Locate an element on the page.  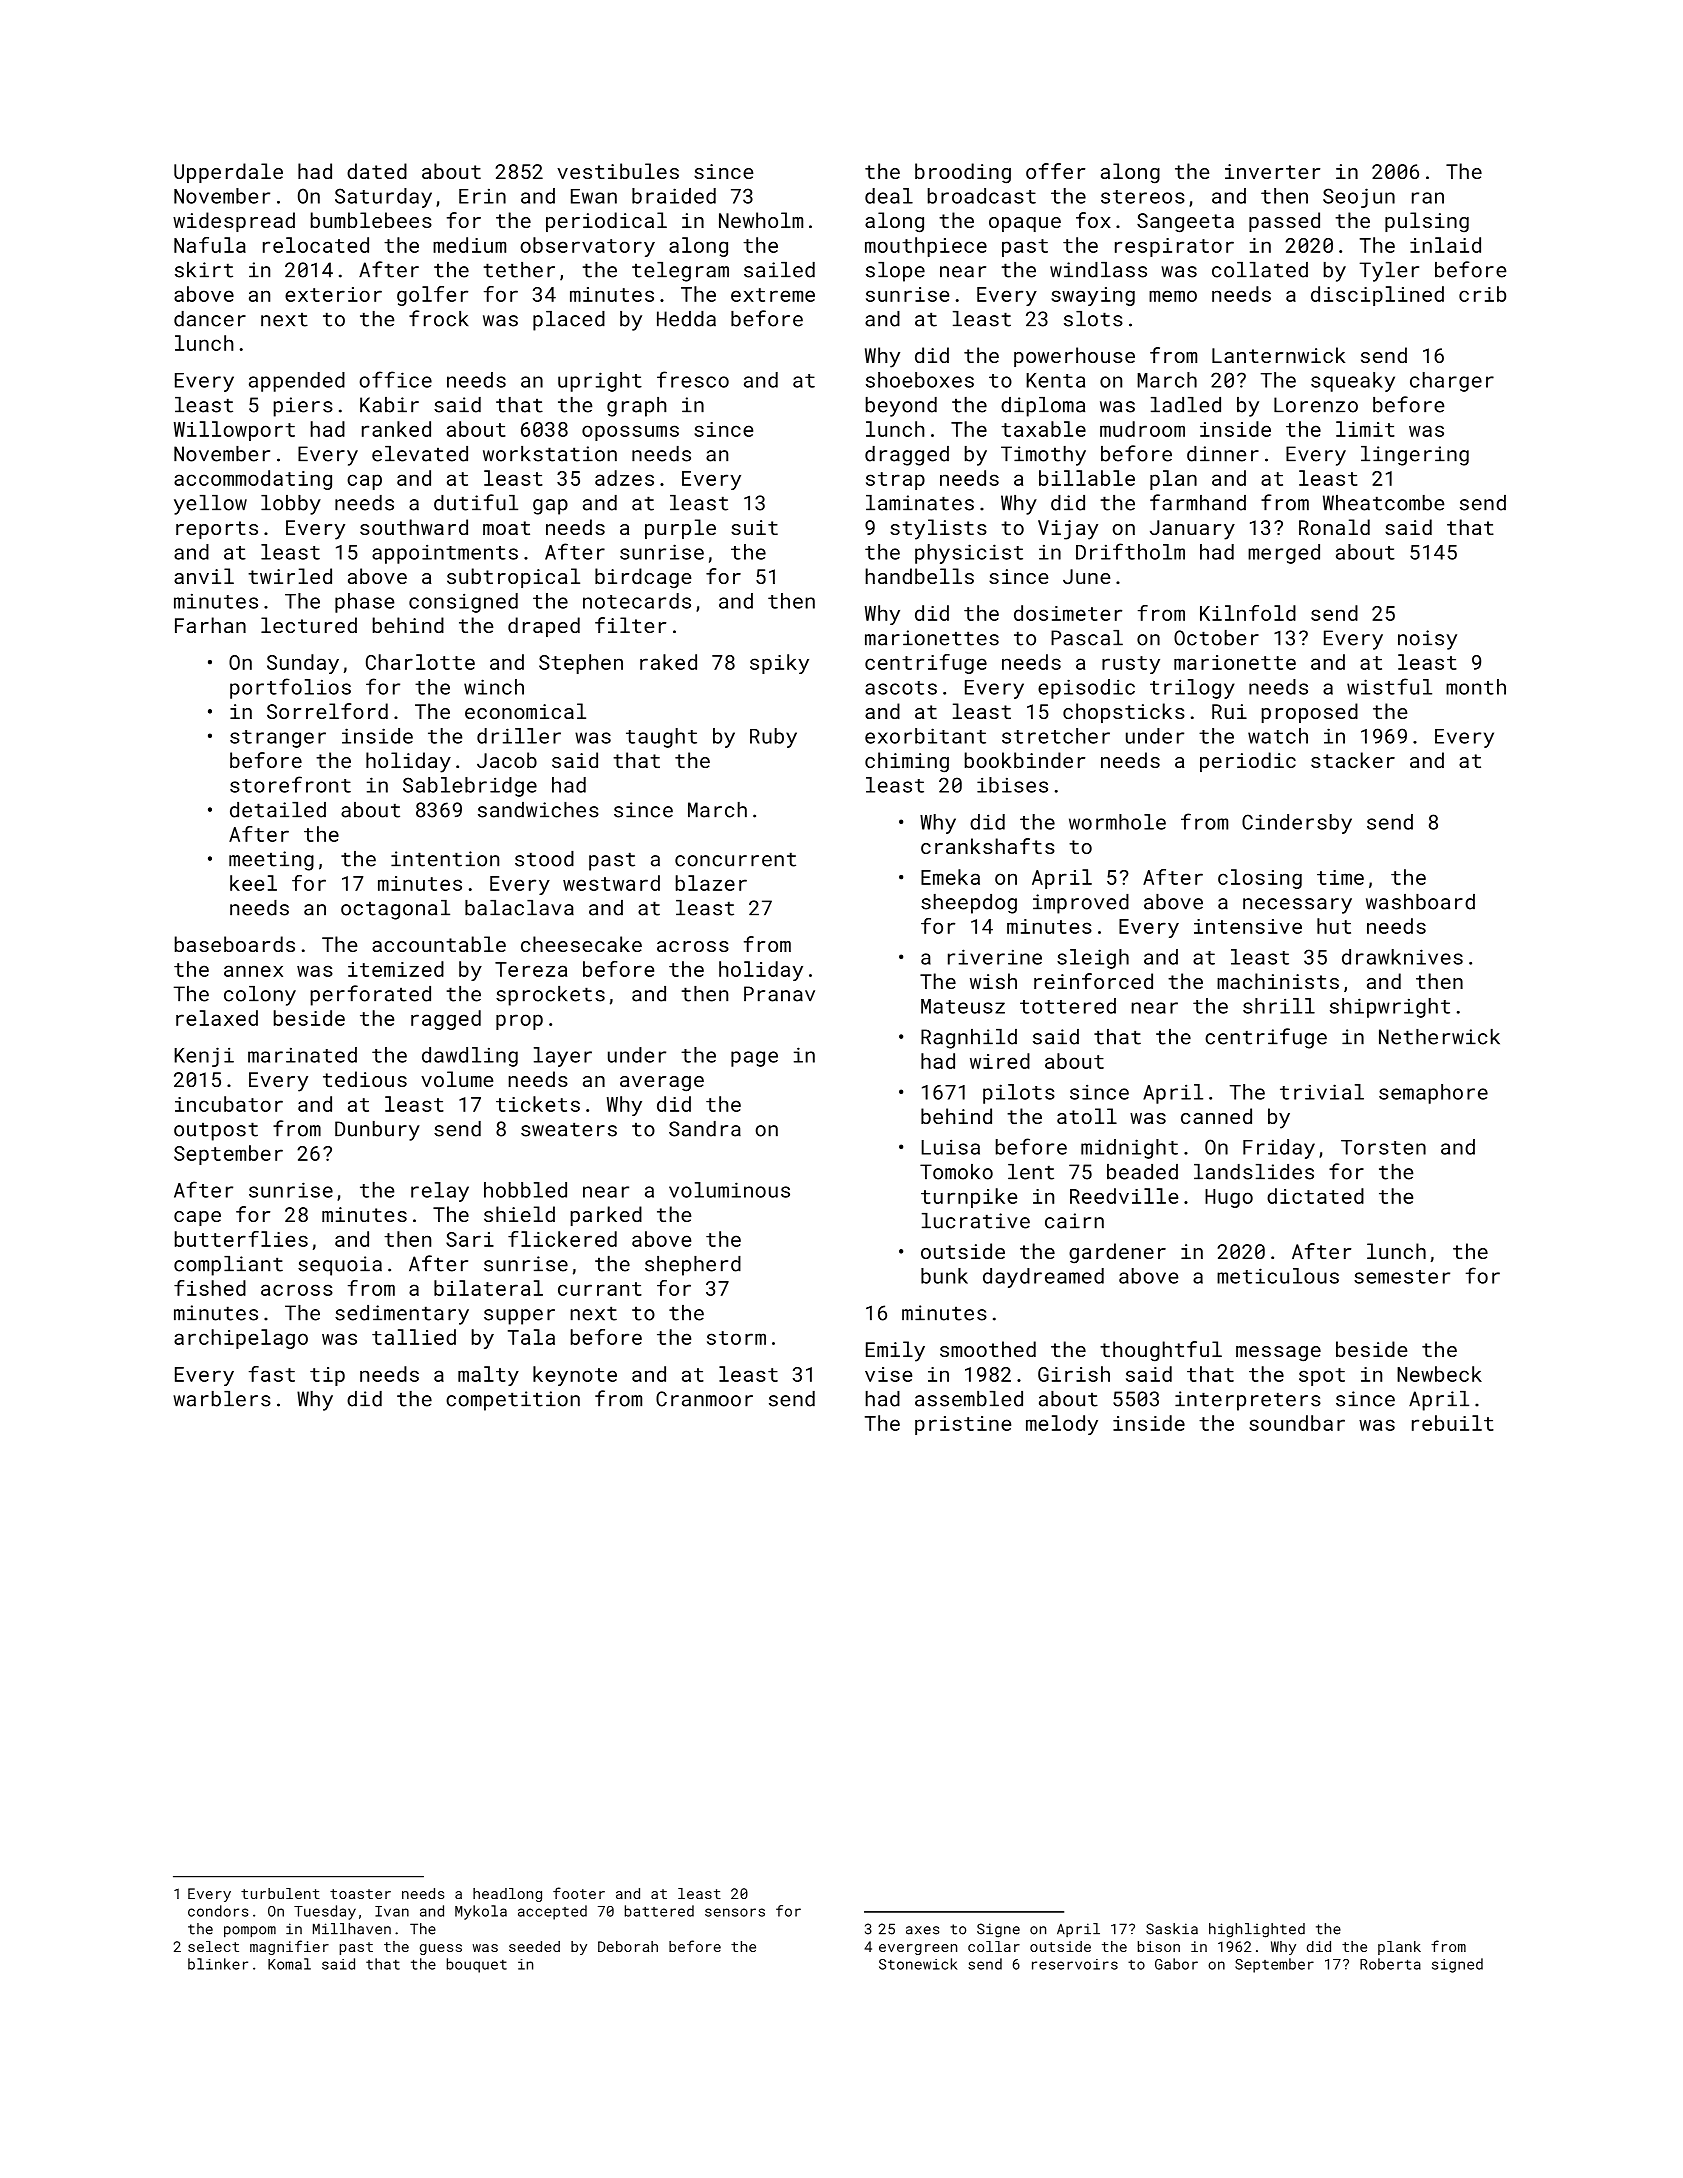
blinker is located at coordinates (218, 1964).
